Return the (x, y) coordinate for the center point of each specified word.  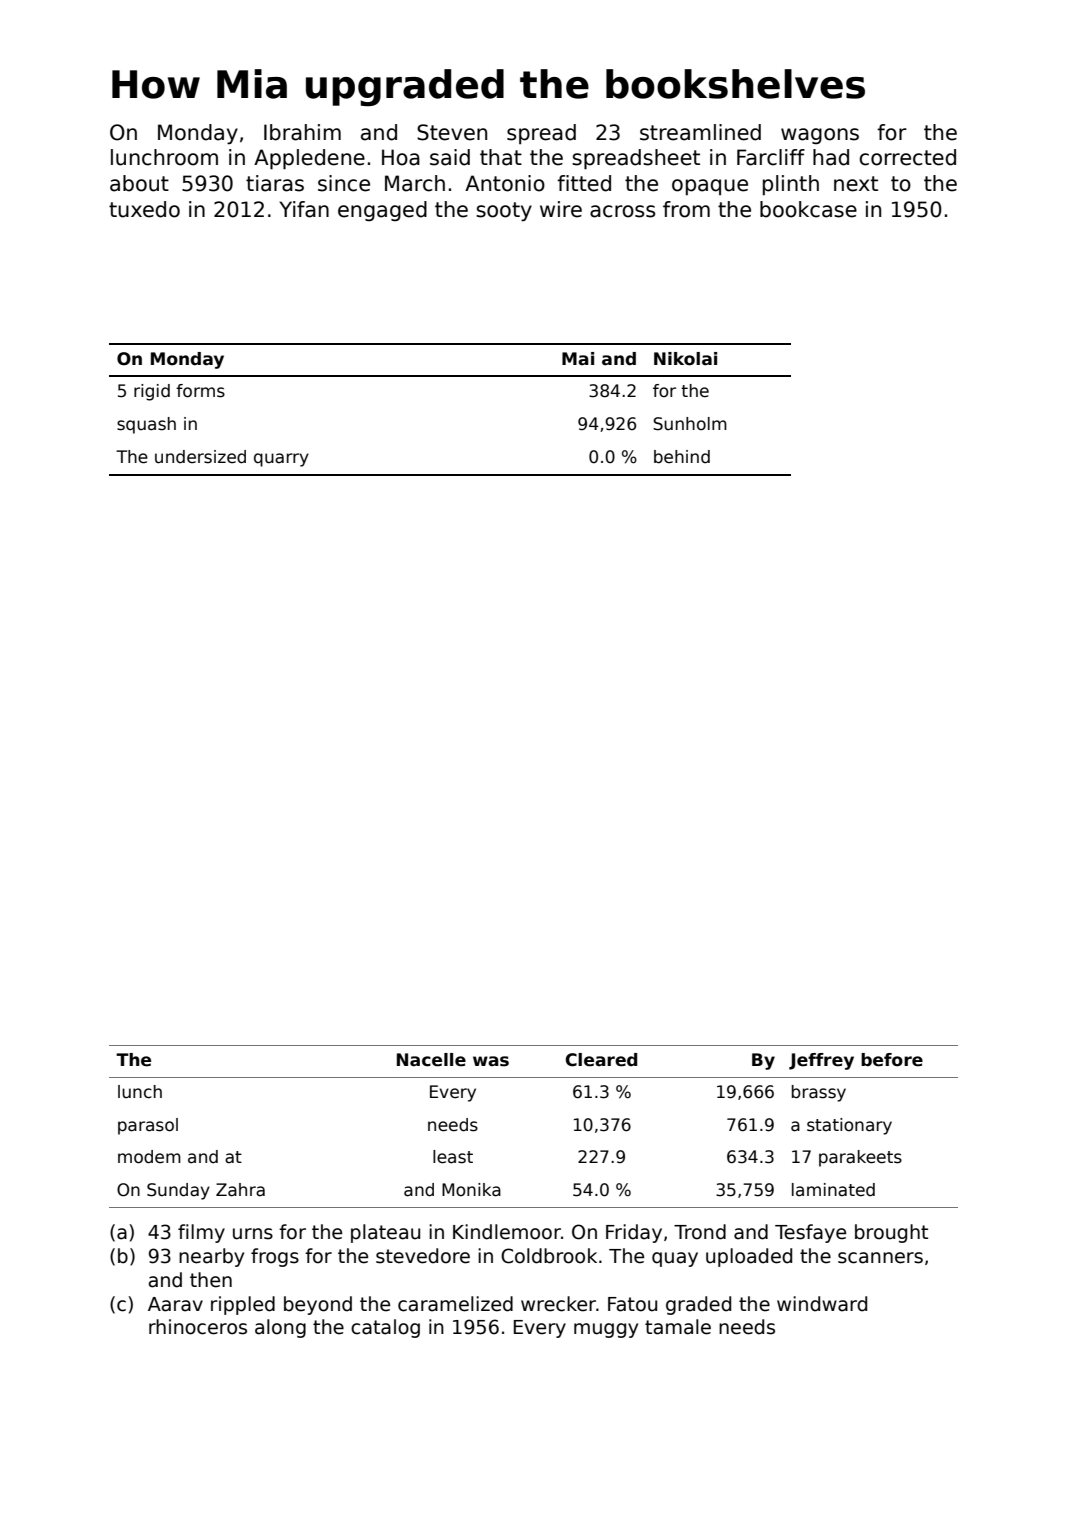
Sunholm (690, 424)
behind (682, 457)
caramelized (455, 1304)
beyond (318, 1305)
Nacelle (431, 1060)
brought (891, 1233)
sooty (504, 212)
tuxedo (144, 209)
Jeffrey (821, 1061)
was (491, 1061)
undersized (200, 457)
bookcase (808, 209)
